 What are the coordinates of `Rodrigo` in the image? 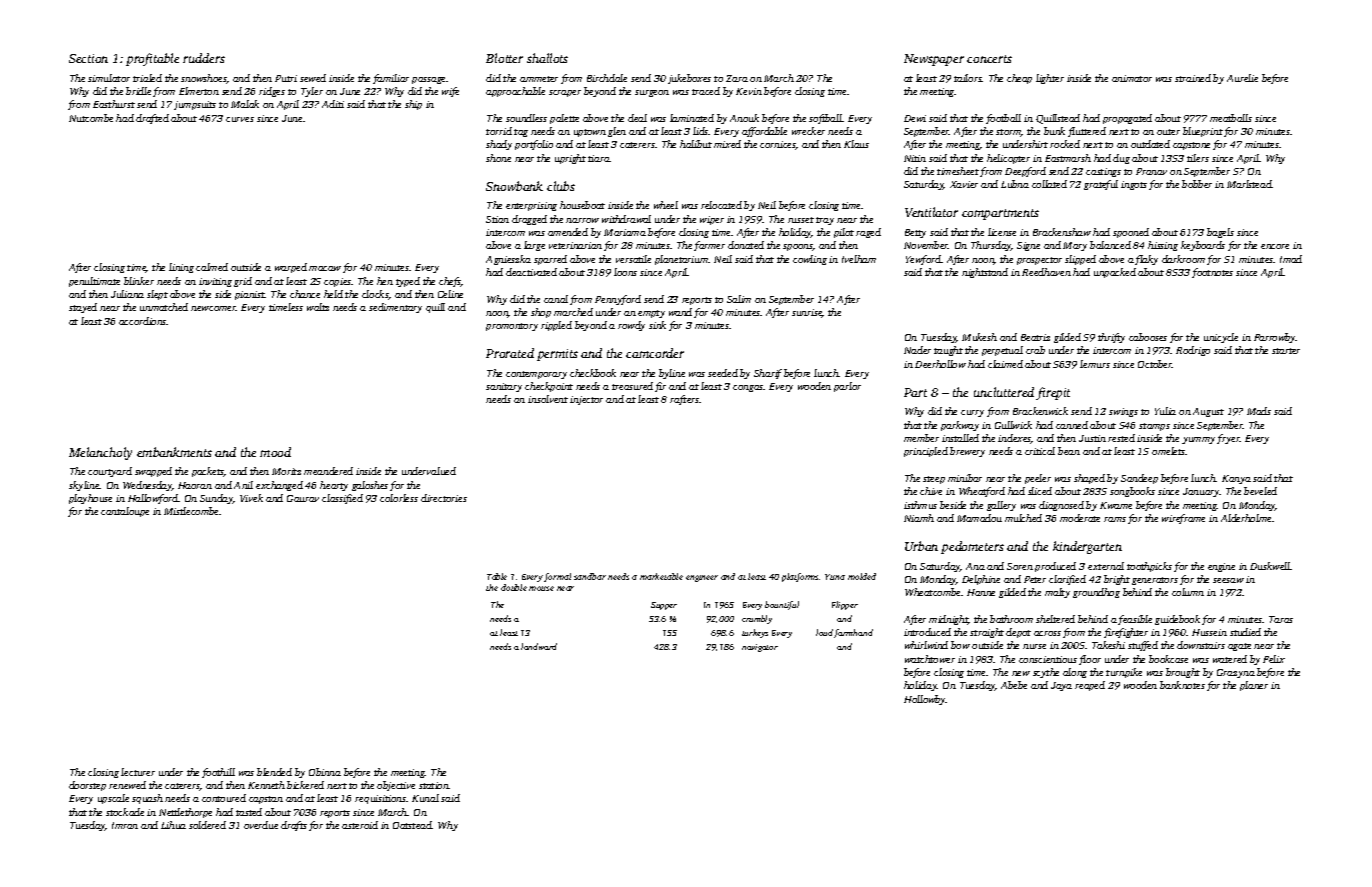 It's located at (1193, 351).
